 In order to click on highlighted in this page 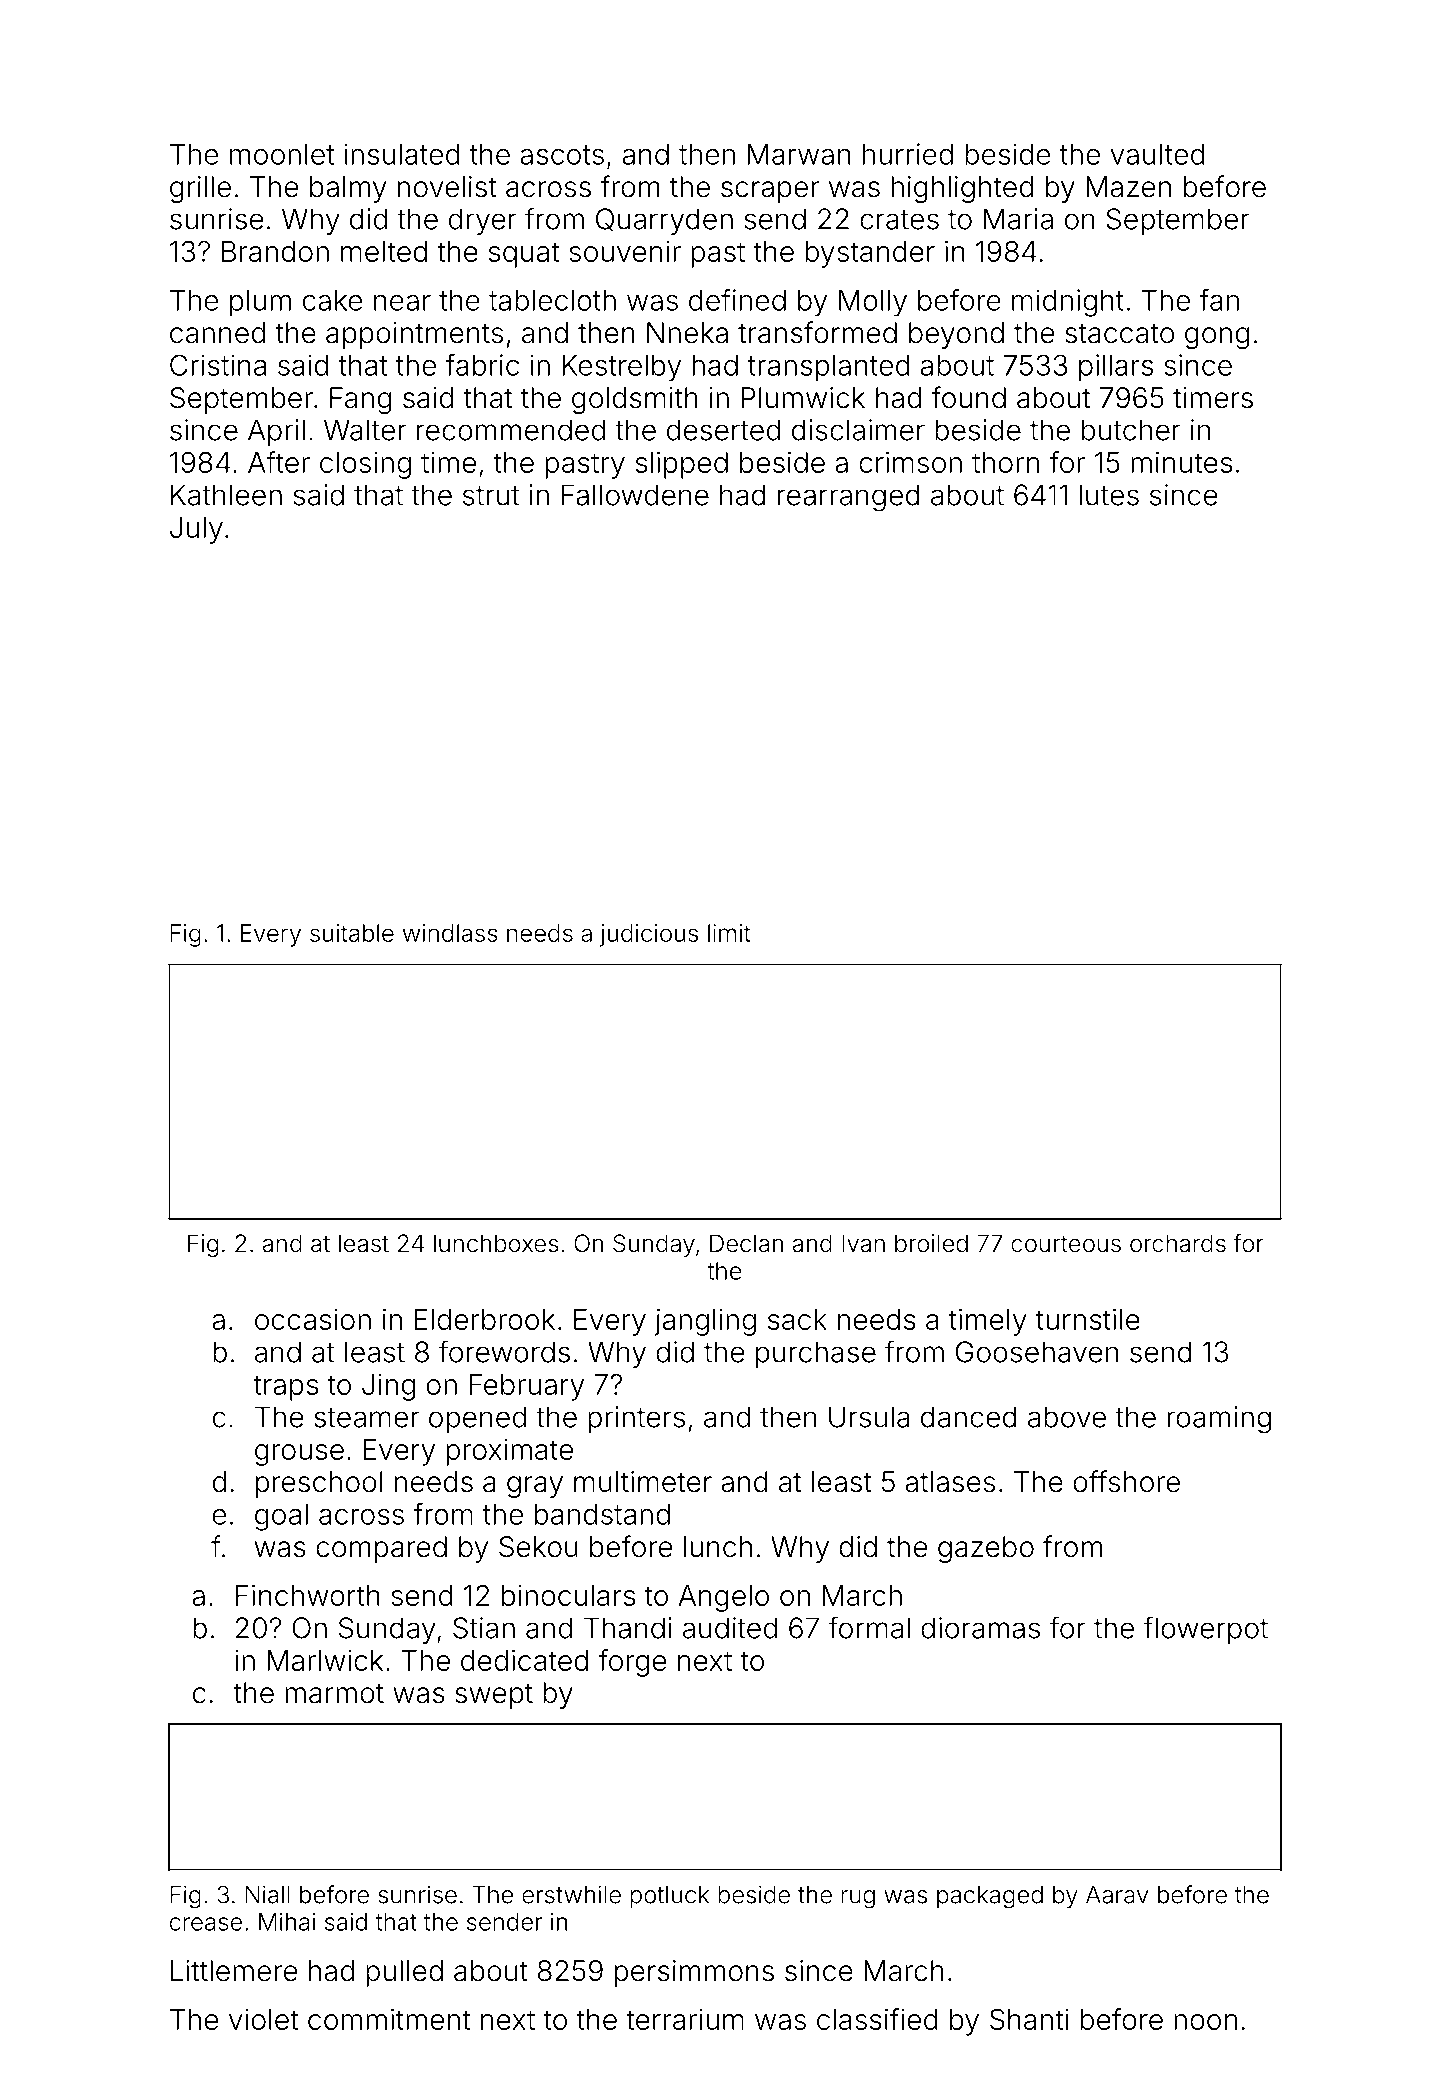, I will do `click(962, 189)`.
